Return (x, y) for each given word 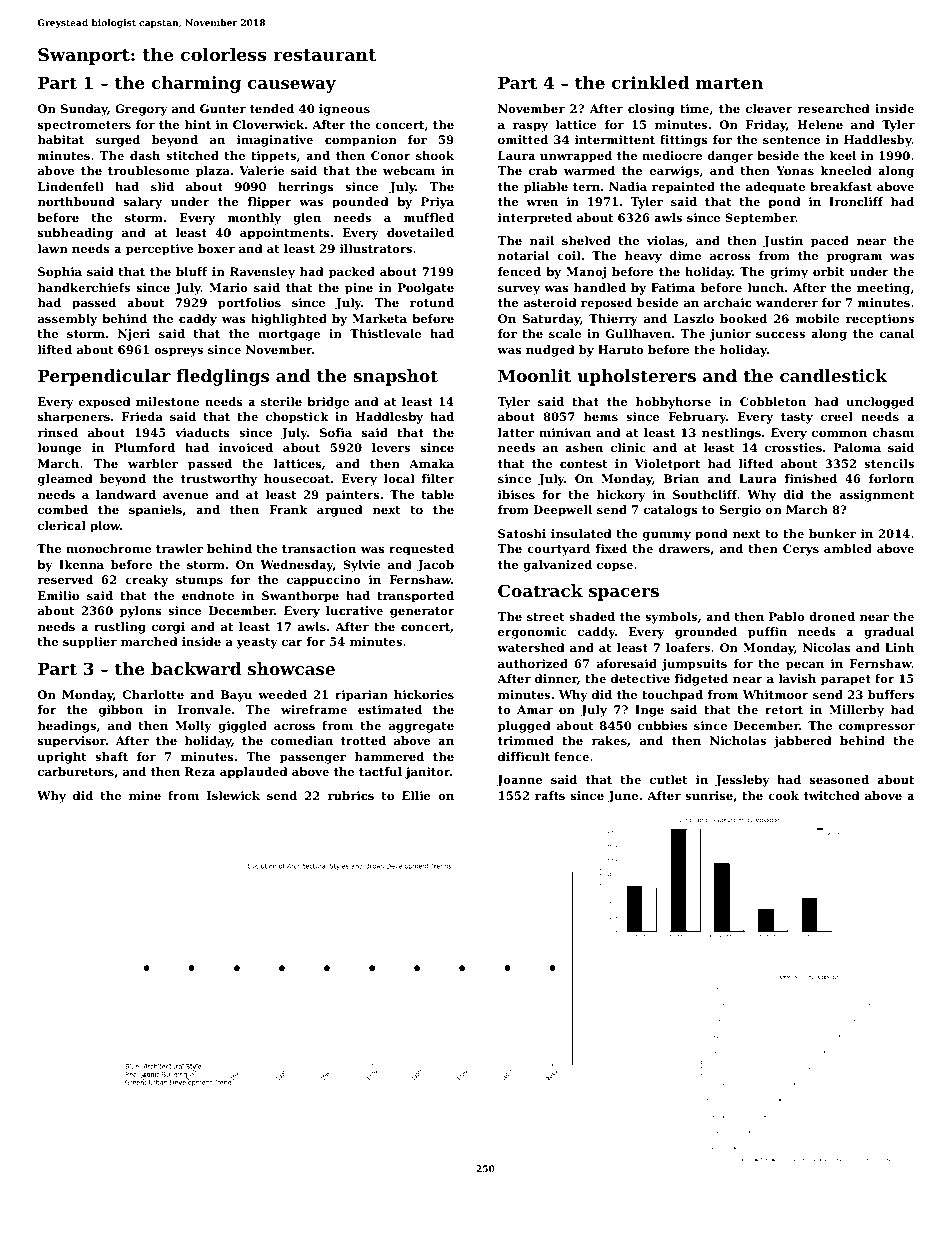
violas (665, 240)
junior (730, 335)
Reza (200, 771)
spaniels (155, 511)
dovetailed (420, 232)
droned (832, 616)
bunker (832, 533)
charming (196, 84)
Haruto (621, 349)
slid (162, 186)
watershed (531, 647)
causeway (292, 86)
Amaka (431, 463)
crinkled (650, 82)
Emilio (58, 595)
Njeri (134, 335)
